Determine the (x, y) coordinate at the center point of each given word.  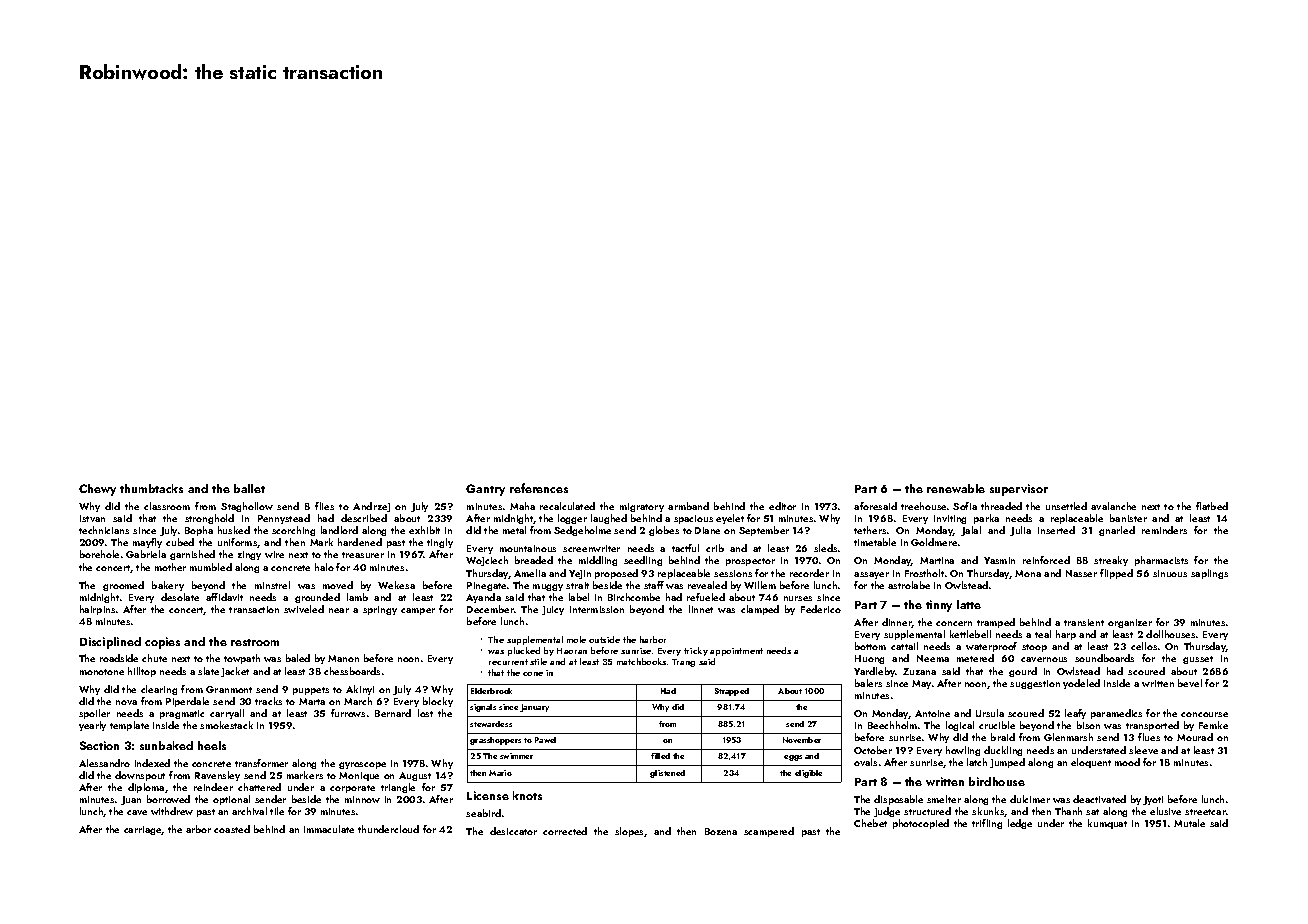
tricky (696, 651)
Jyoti (1153, 800)
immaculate (329, 829)
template (129, 726)
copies (162, 643)
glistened (667, 774)
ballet (249, 488)
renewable (956, 488)
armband (688, 506)
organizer (1130, 623)
